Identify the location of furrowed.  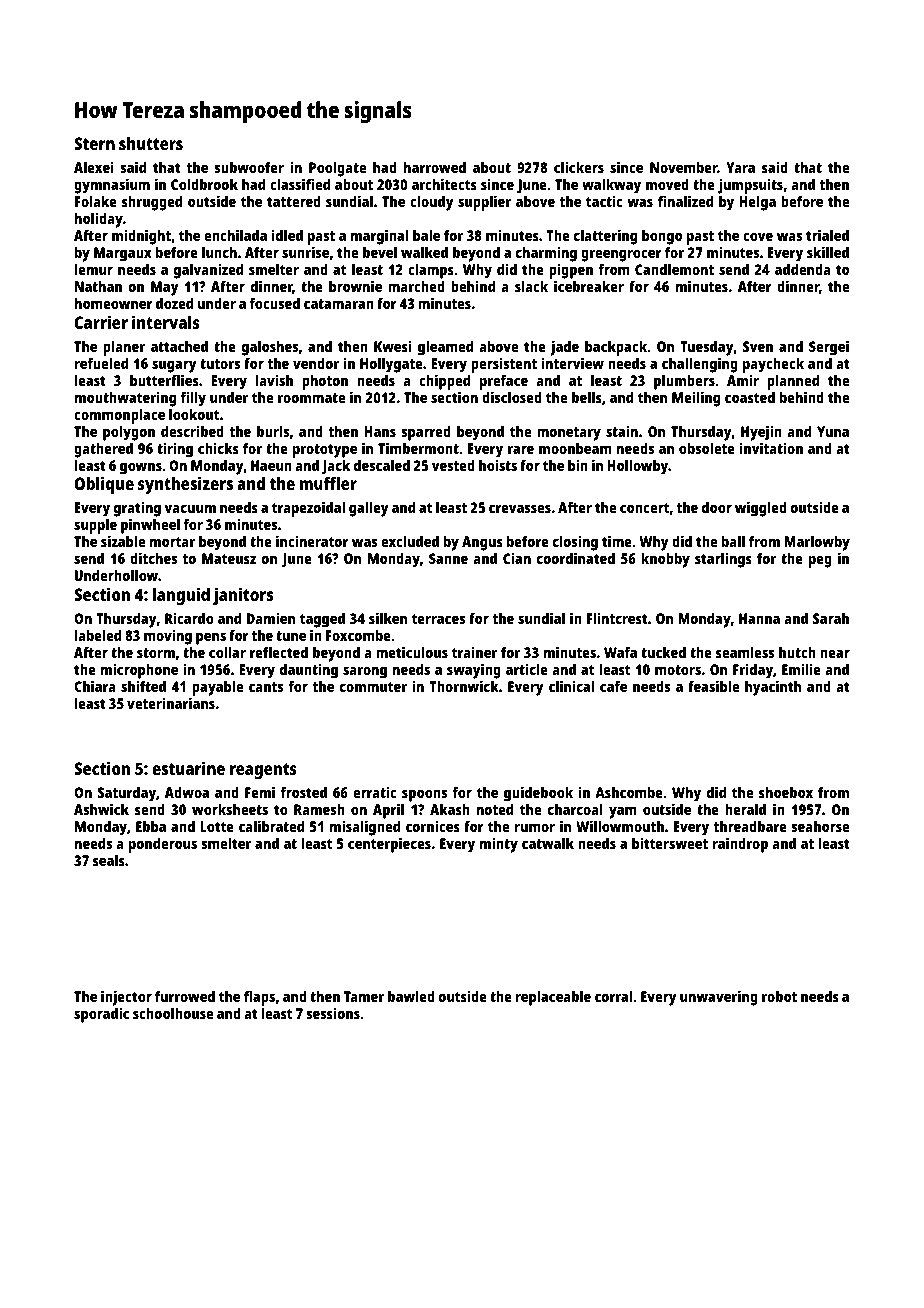
(185, 996).
